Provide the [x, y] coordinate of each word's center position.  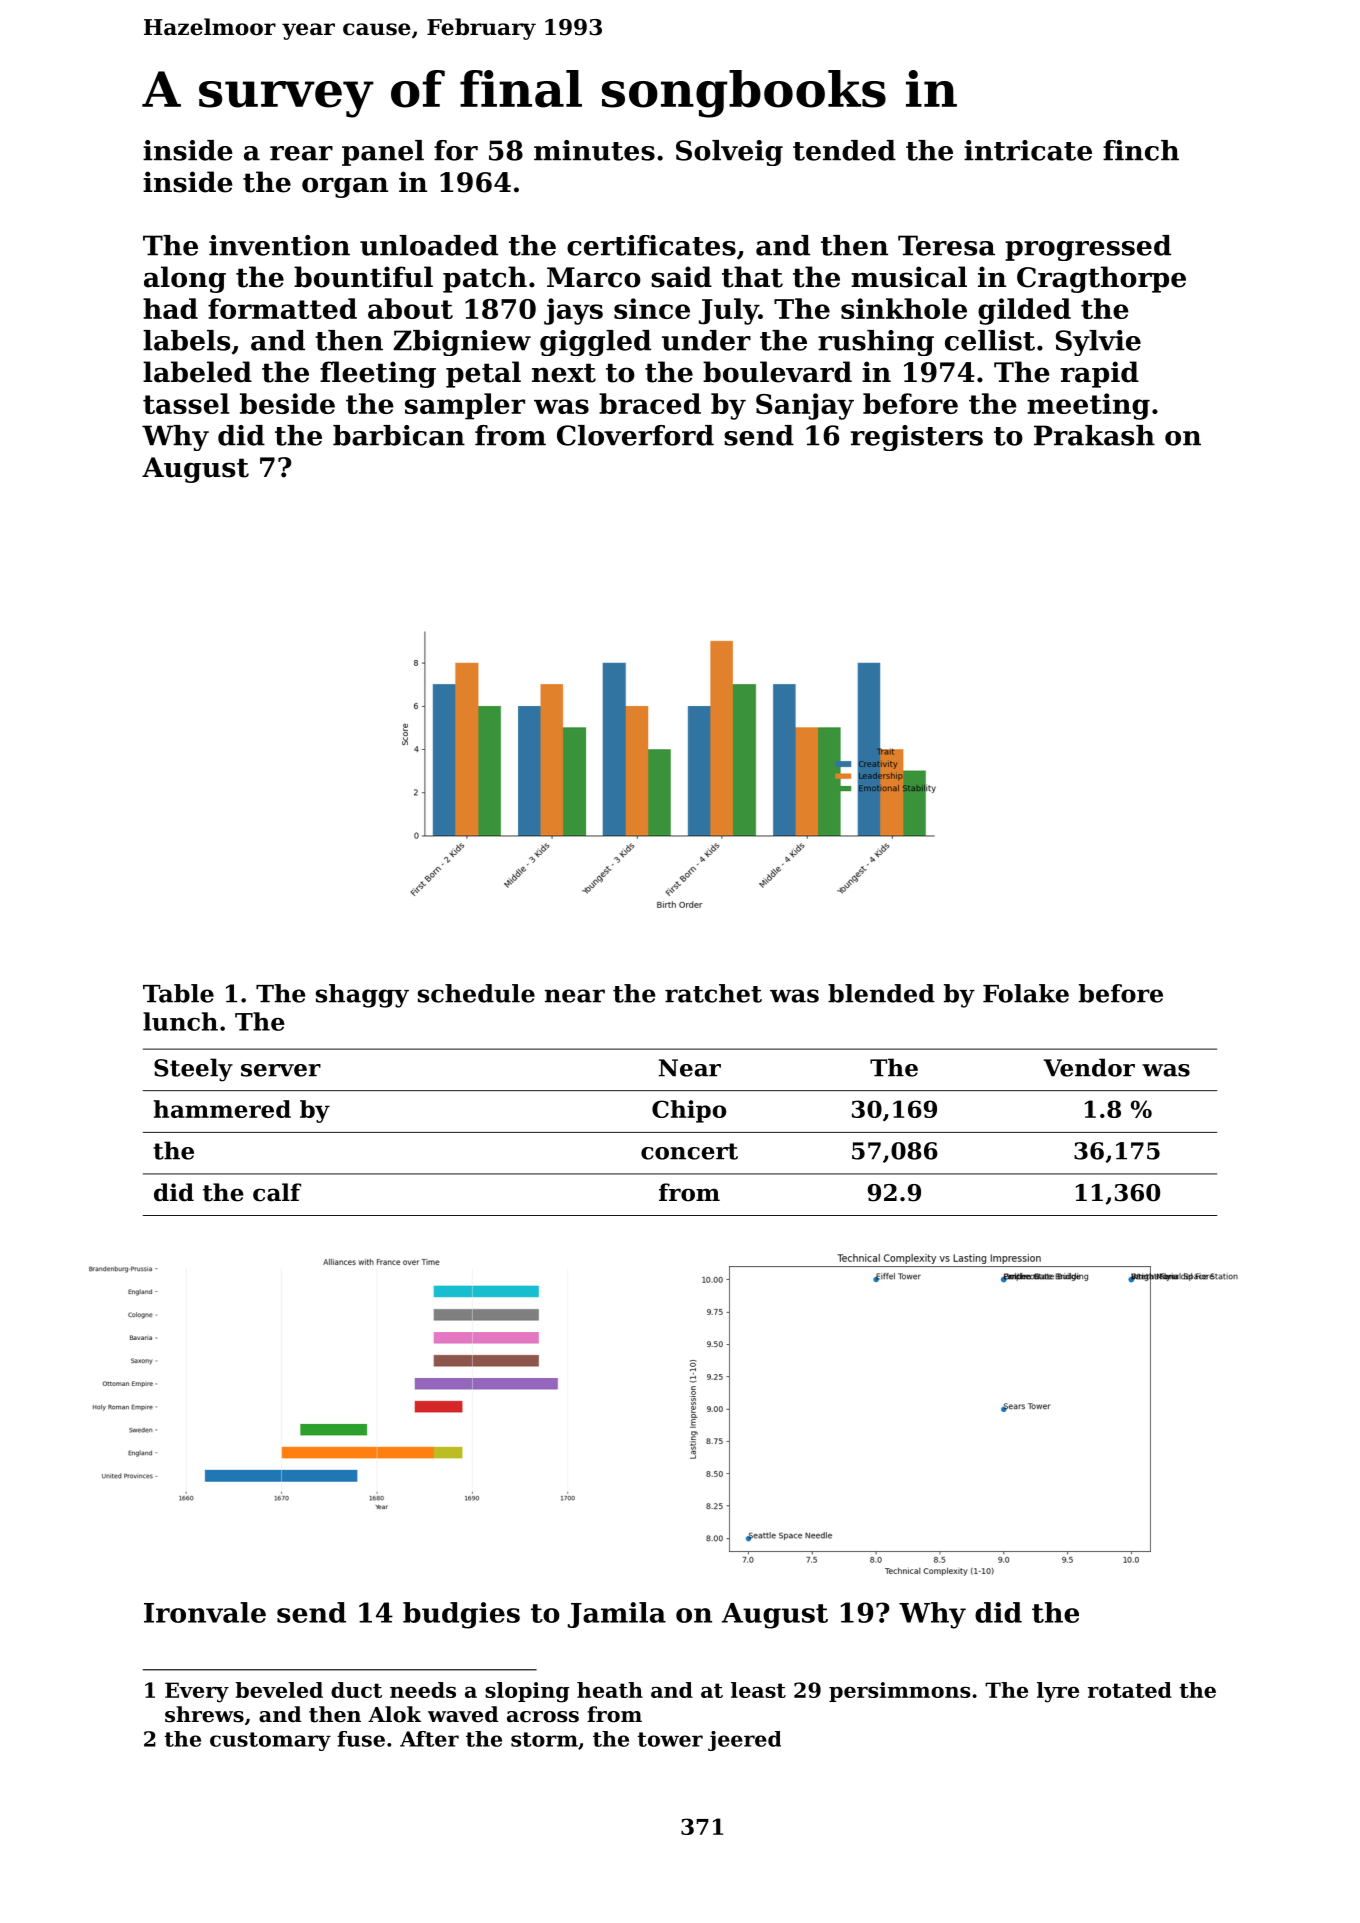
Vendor [1089, 1067]
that [752, 277]
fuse [361, 1739]
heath [610, 1690]
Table [178, 993]
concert [689, 1151]
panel [383, 153]
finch [1141, 150]
